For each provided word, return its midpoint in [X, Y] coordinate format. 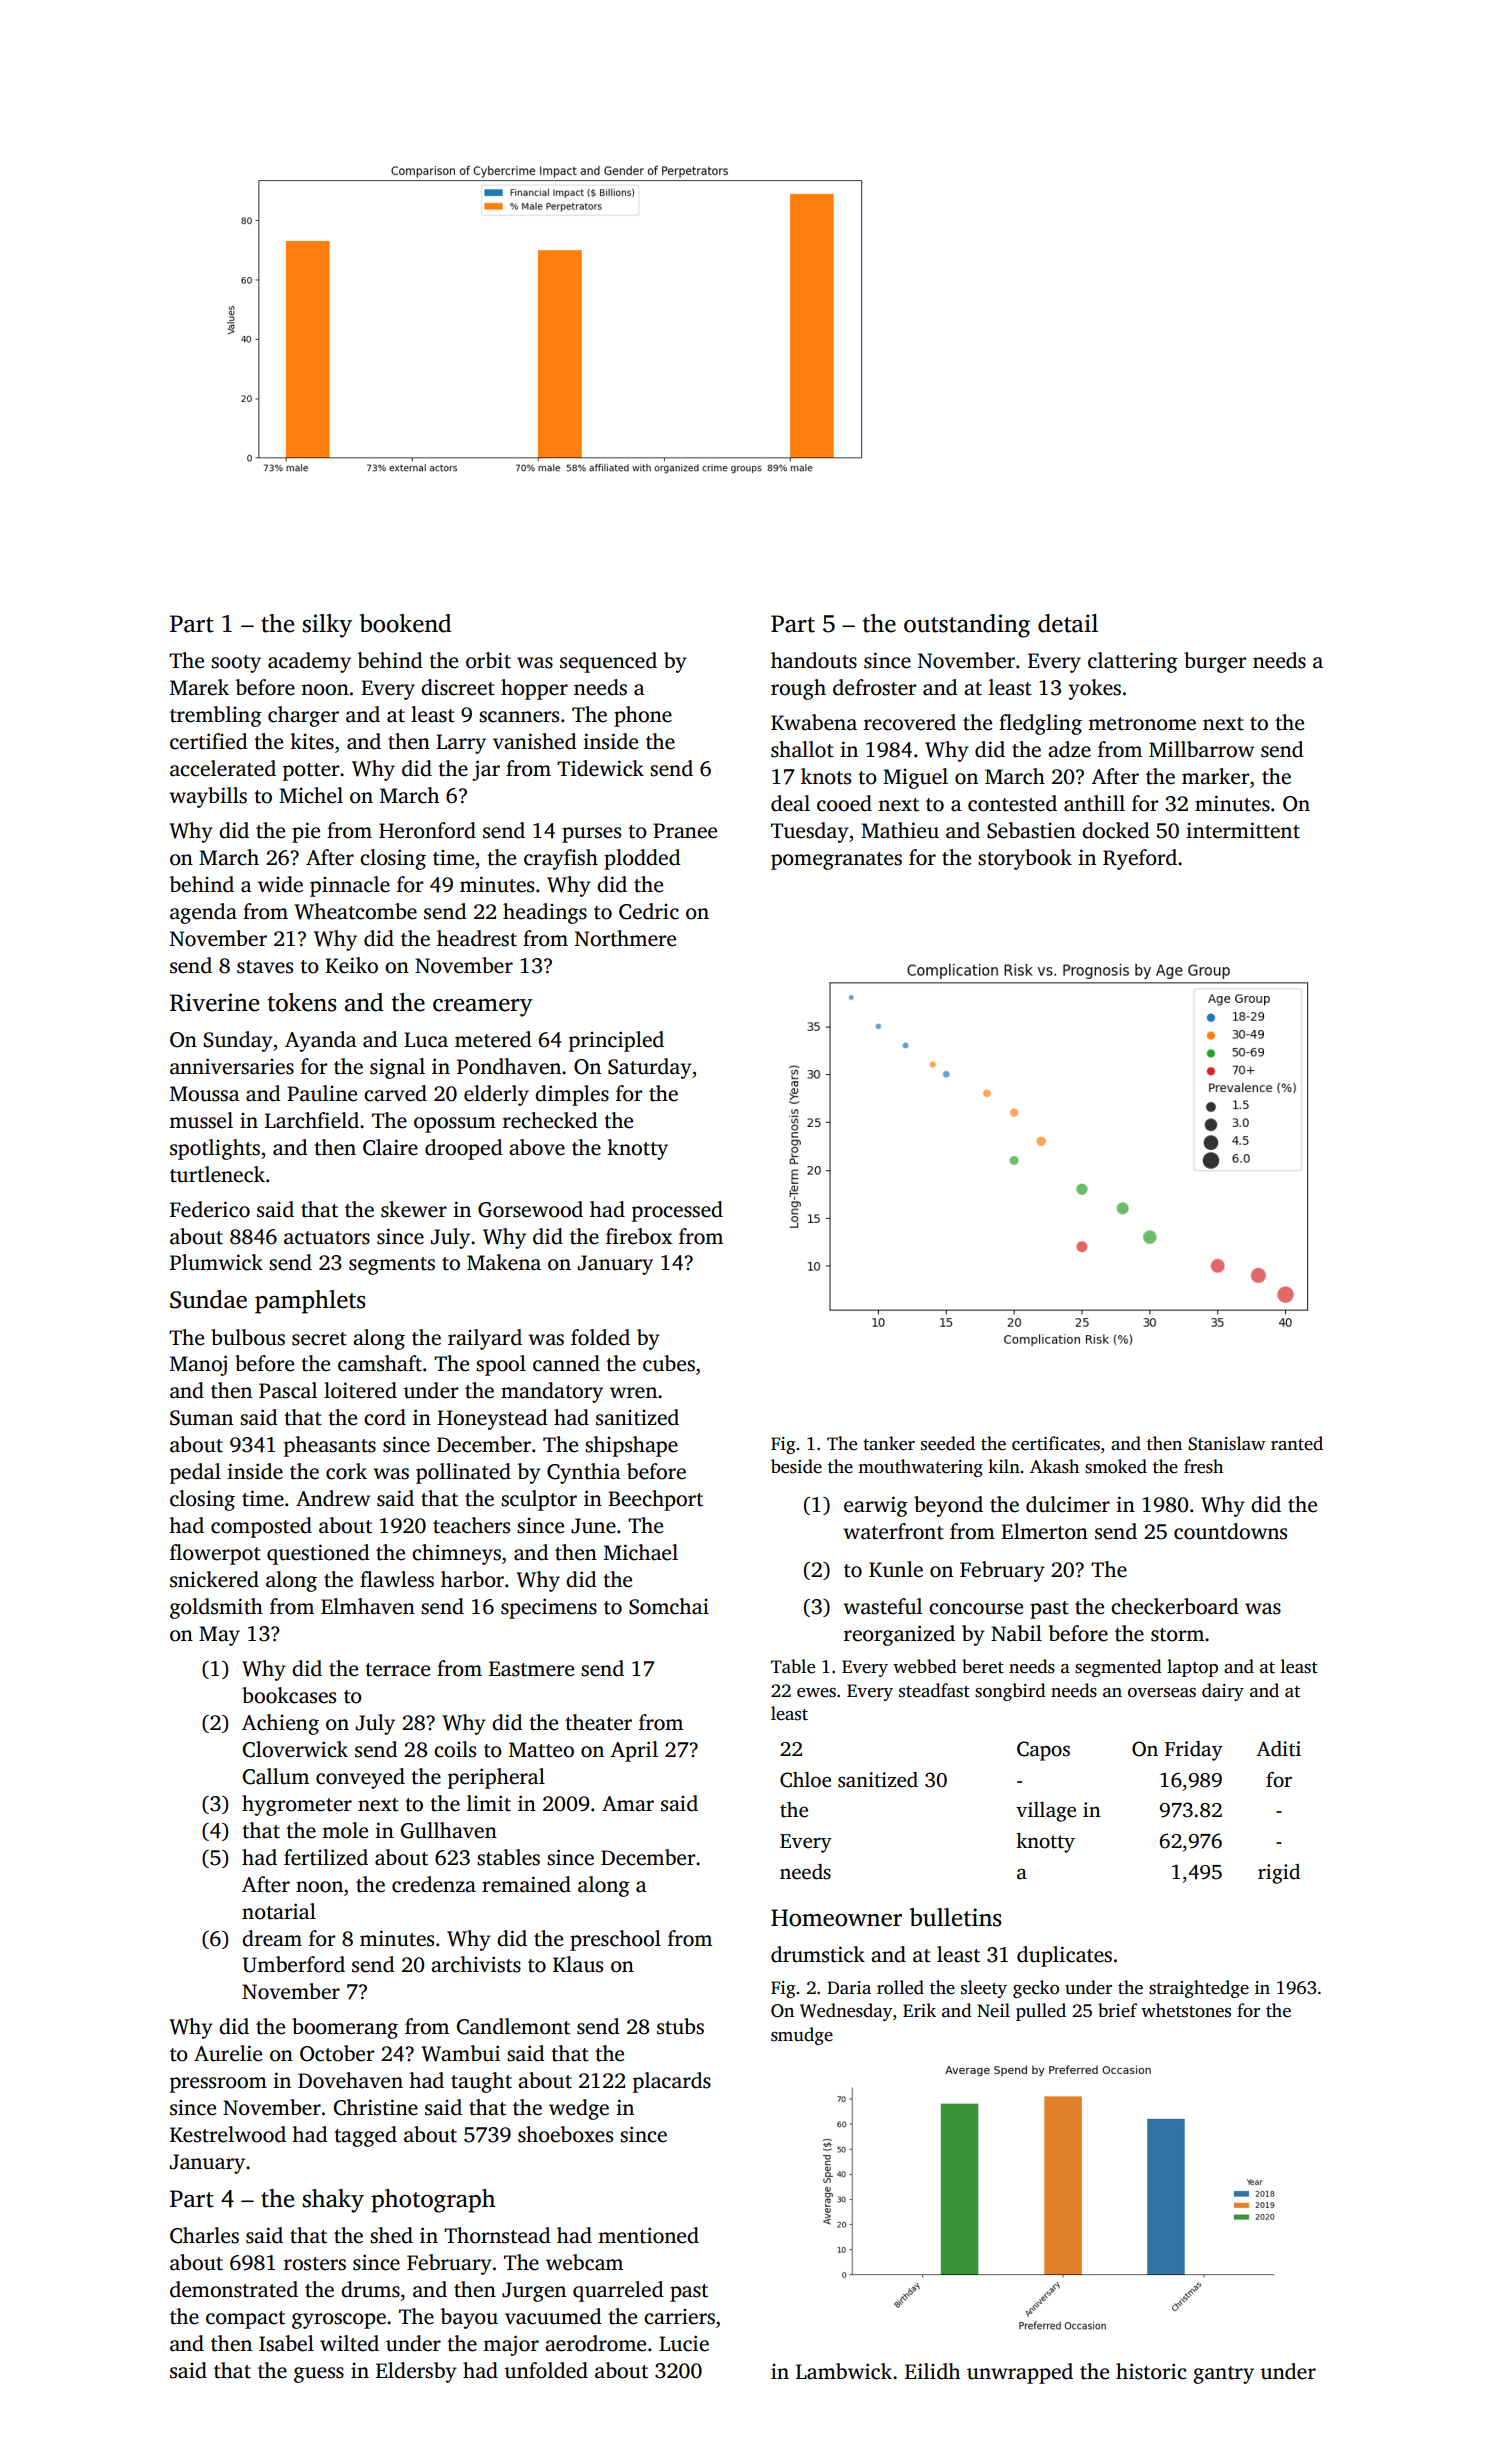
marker [1215, 776]
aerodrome [595, 2343]
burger [1215, 662]
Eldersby [416, 2372]
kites [312, 741]
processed [677, 1211]
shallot [802, 749]
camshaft [380, 1363]
